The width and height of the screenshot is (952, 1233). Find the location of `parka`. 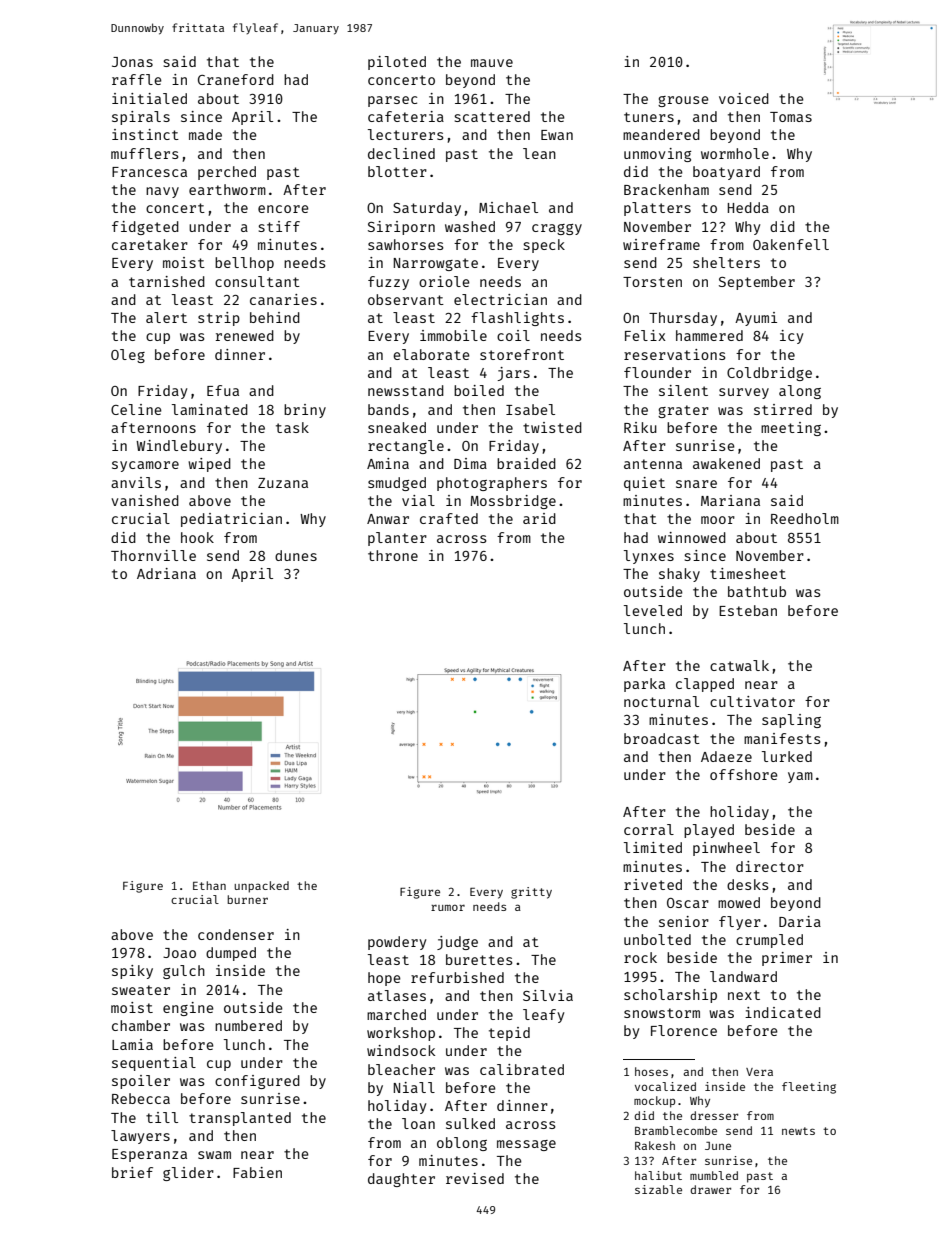

parka is located at coordinates (644, 685).
